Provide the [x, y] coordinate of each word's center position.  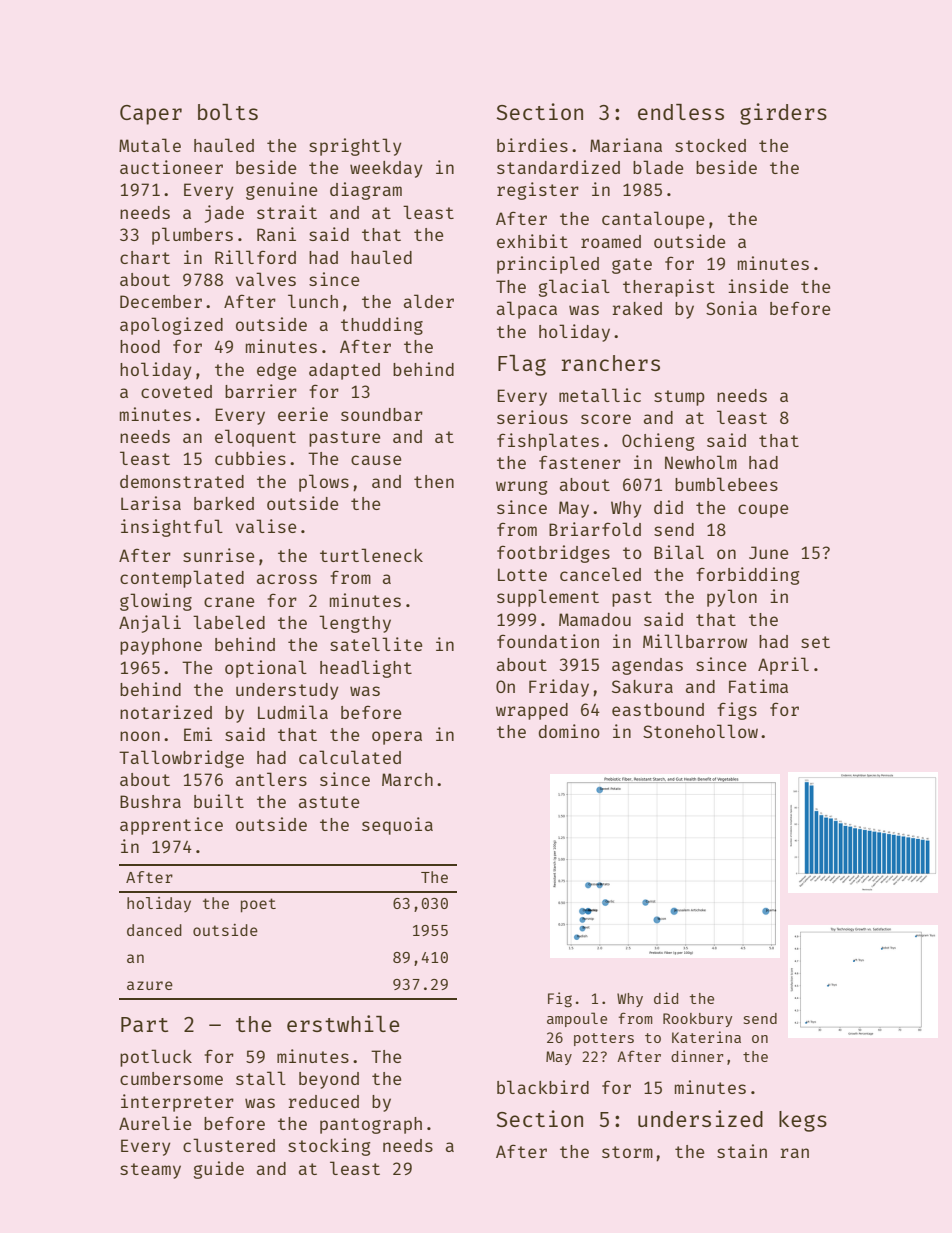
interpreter [177, 1103]
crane [229, 602]
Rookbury [698, 1020]
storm [627, 1152]
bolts [228, 112]
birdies [532, 145]
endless [681, 112]
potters [604, 1039]
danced [154, 930]
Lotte [522, 574]
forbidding [747, 576]
